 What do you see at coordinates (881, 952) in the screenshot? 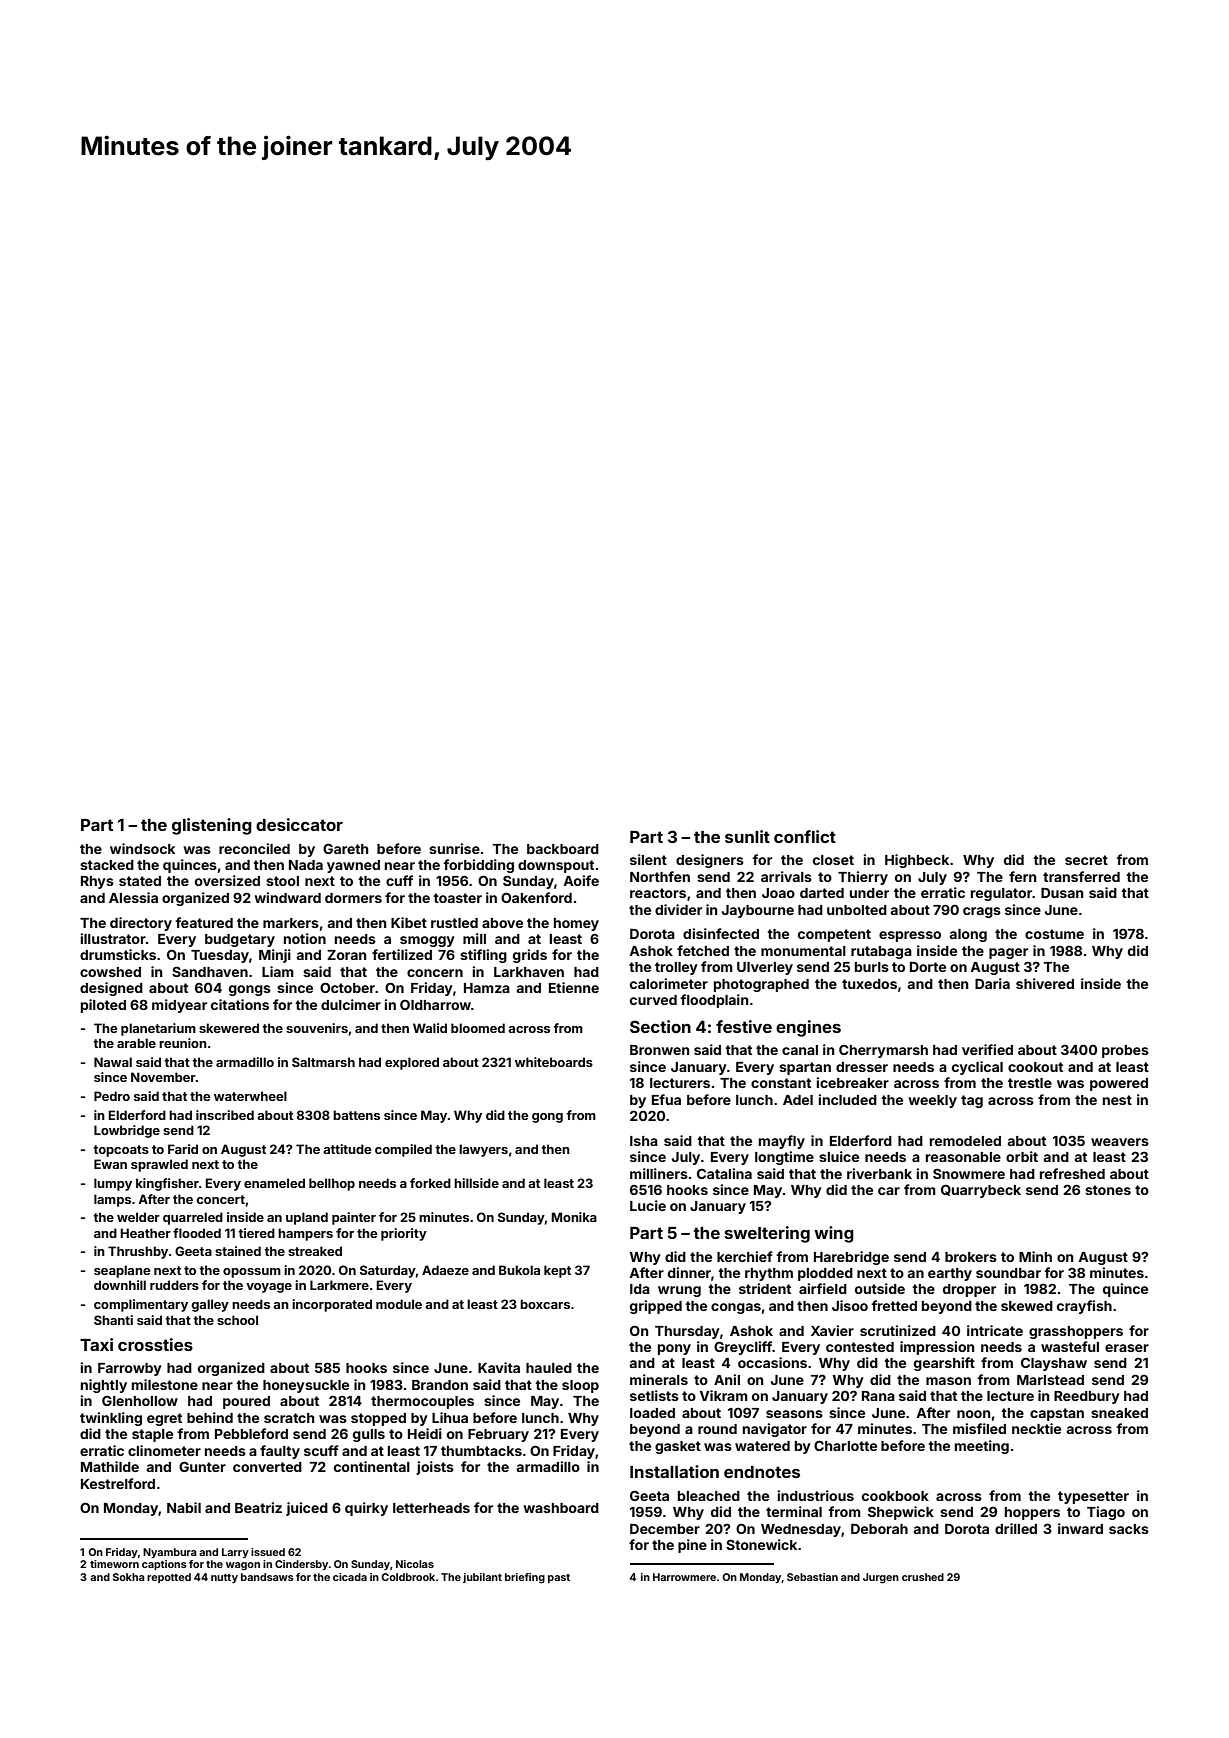
I see `rutabaga` at bounding box center [881, 952].
